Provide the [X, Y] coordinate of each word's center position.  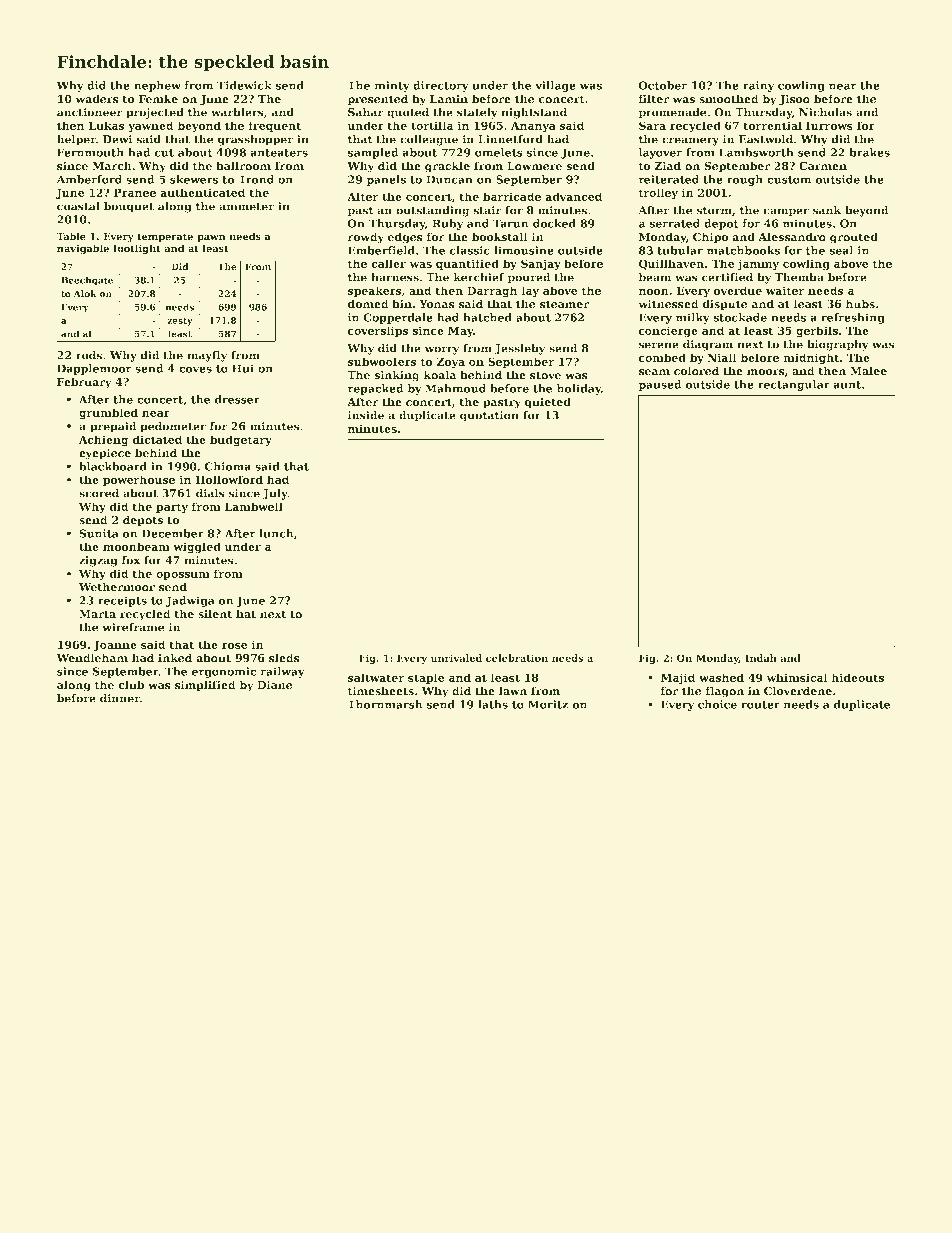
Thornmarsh [385, 704]
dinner [120, 698]
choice [717, 704]
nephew [157, 86]
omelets [499, 152]
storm [714, 211]
